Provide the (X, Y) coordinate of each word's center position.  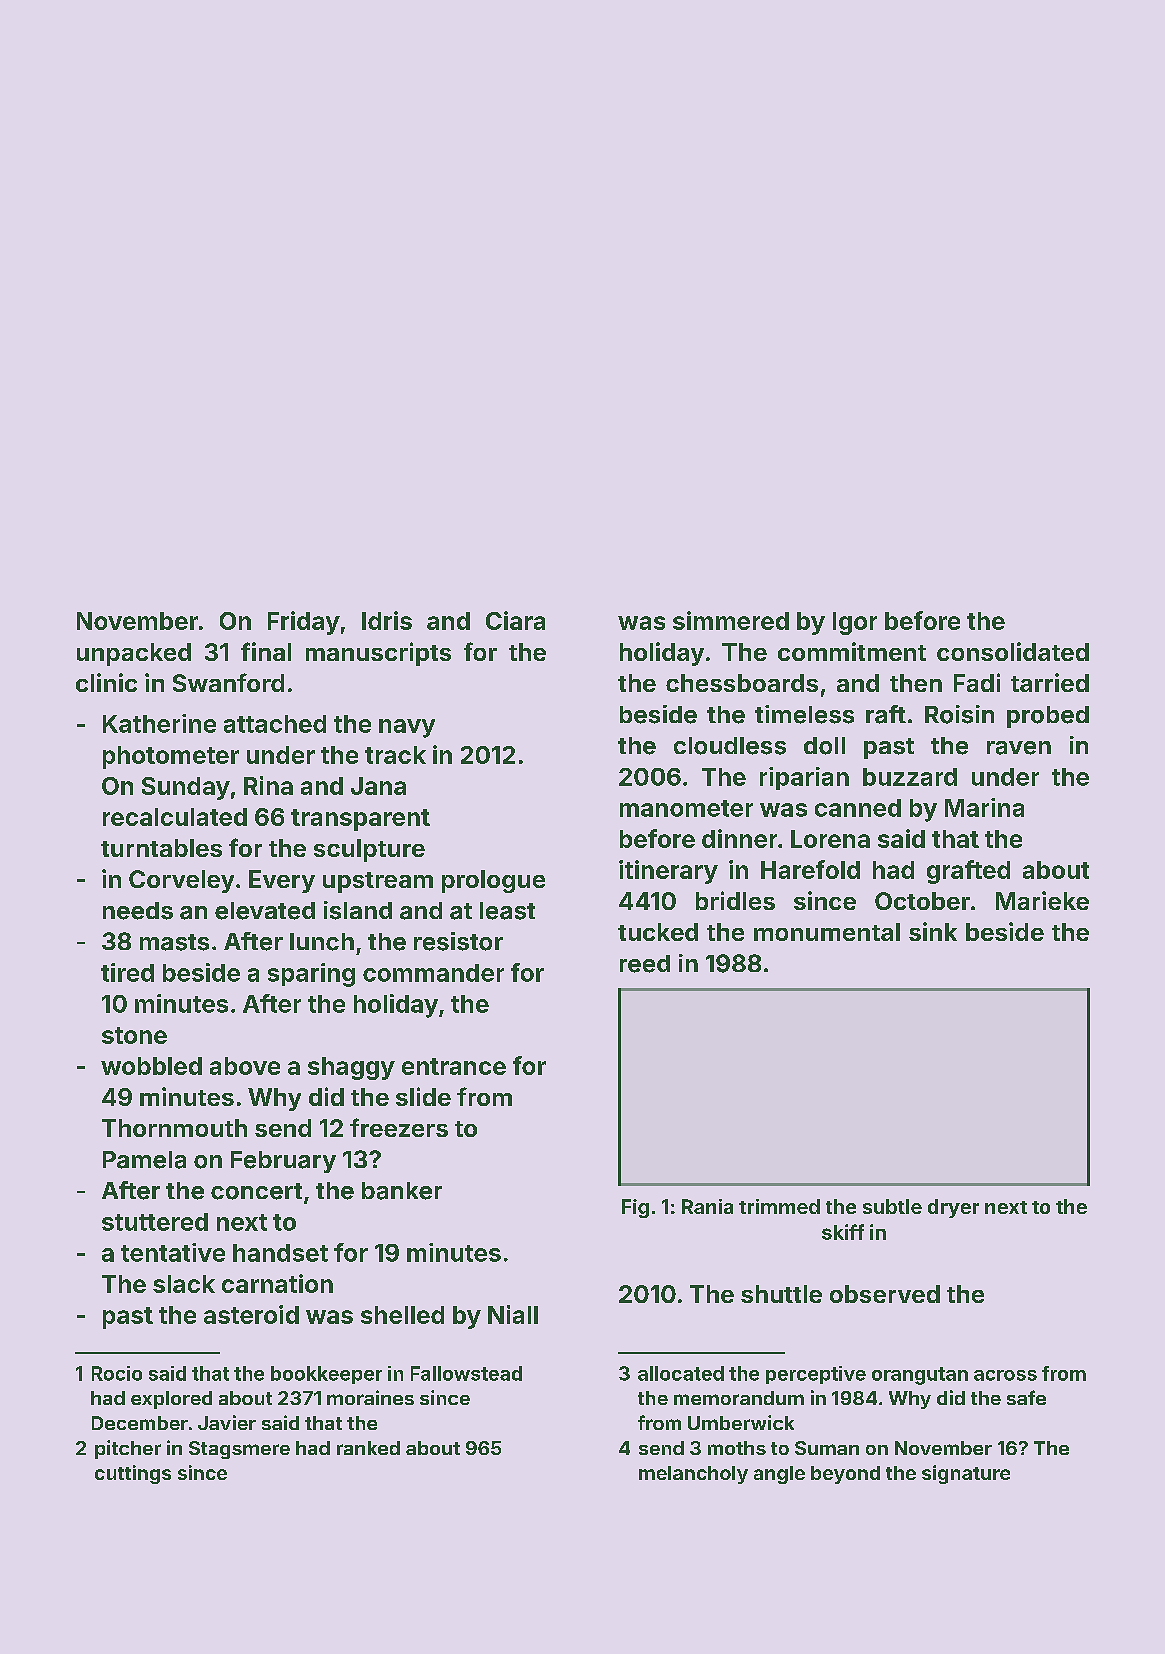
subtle (892, 1206)
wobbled (151, 1066)
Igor (855, 623)
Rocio (117, 1373)
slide (423, 1096)
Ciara (515, 620)
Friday (304, 623)
